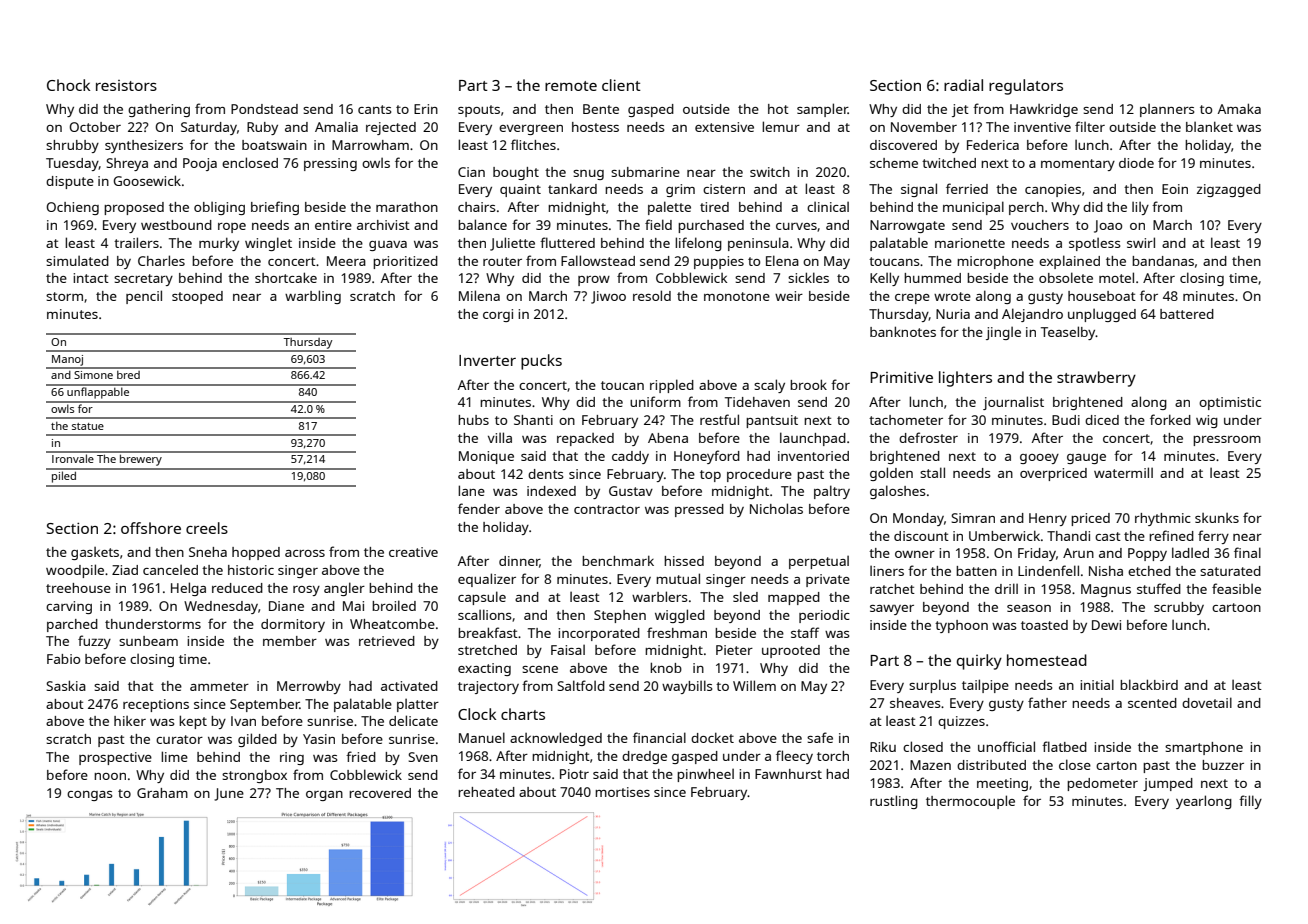  Describe the element at coordinates (487, 360) in the page. I see `Inverter` at that location.
